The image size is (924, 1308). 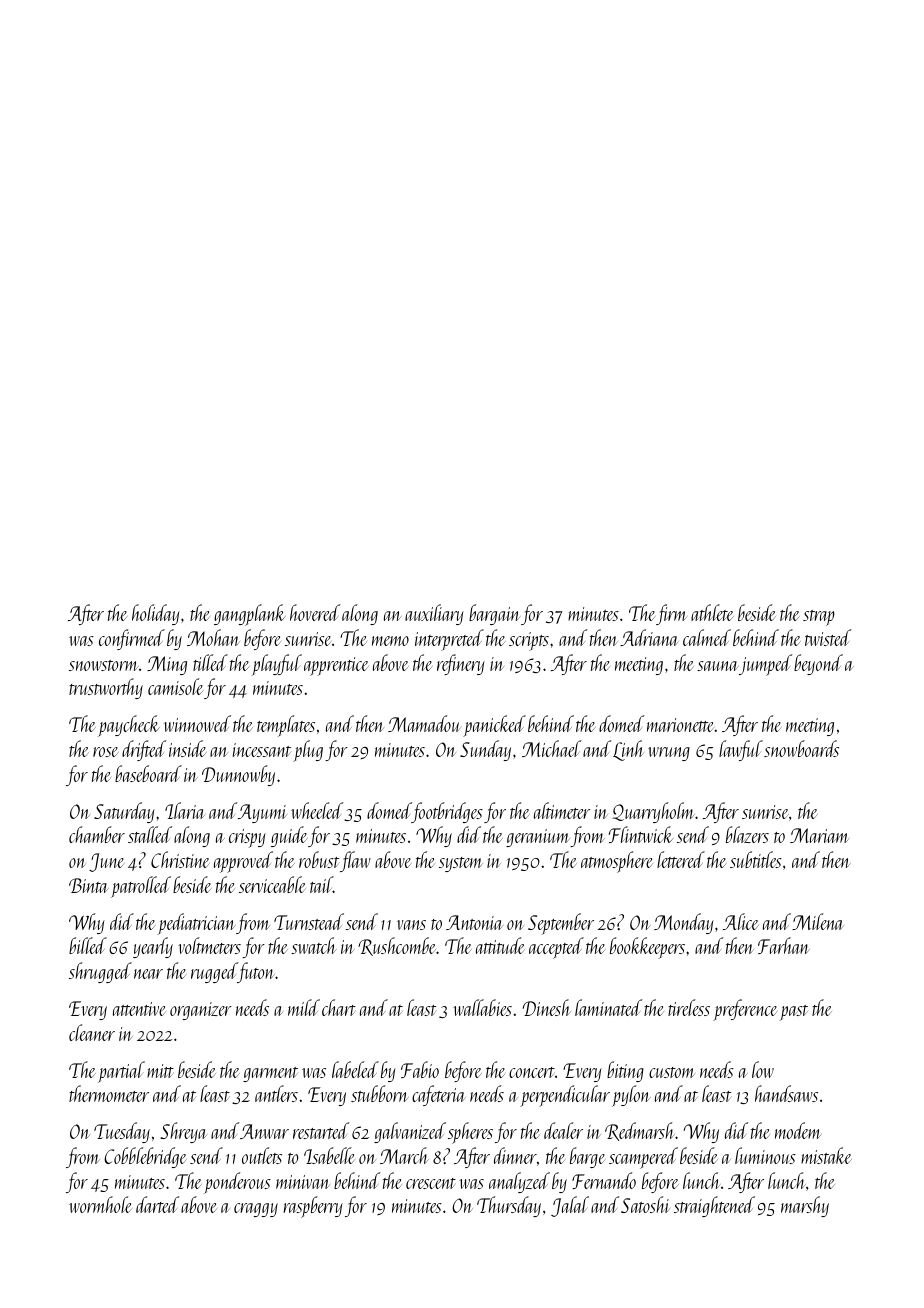 I want to click on scripts, so click(x=529, y=641).
